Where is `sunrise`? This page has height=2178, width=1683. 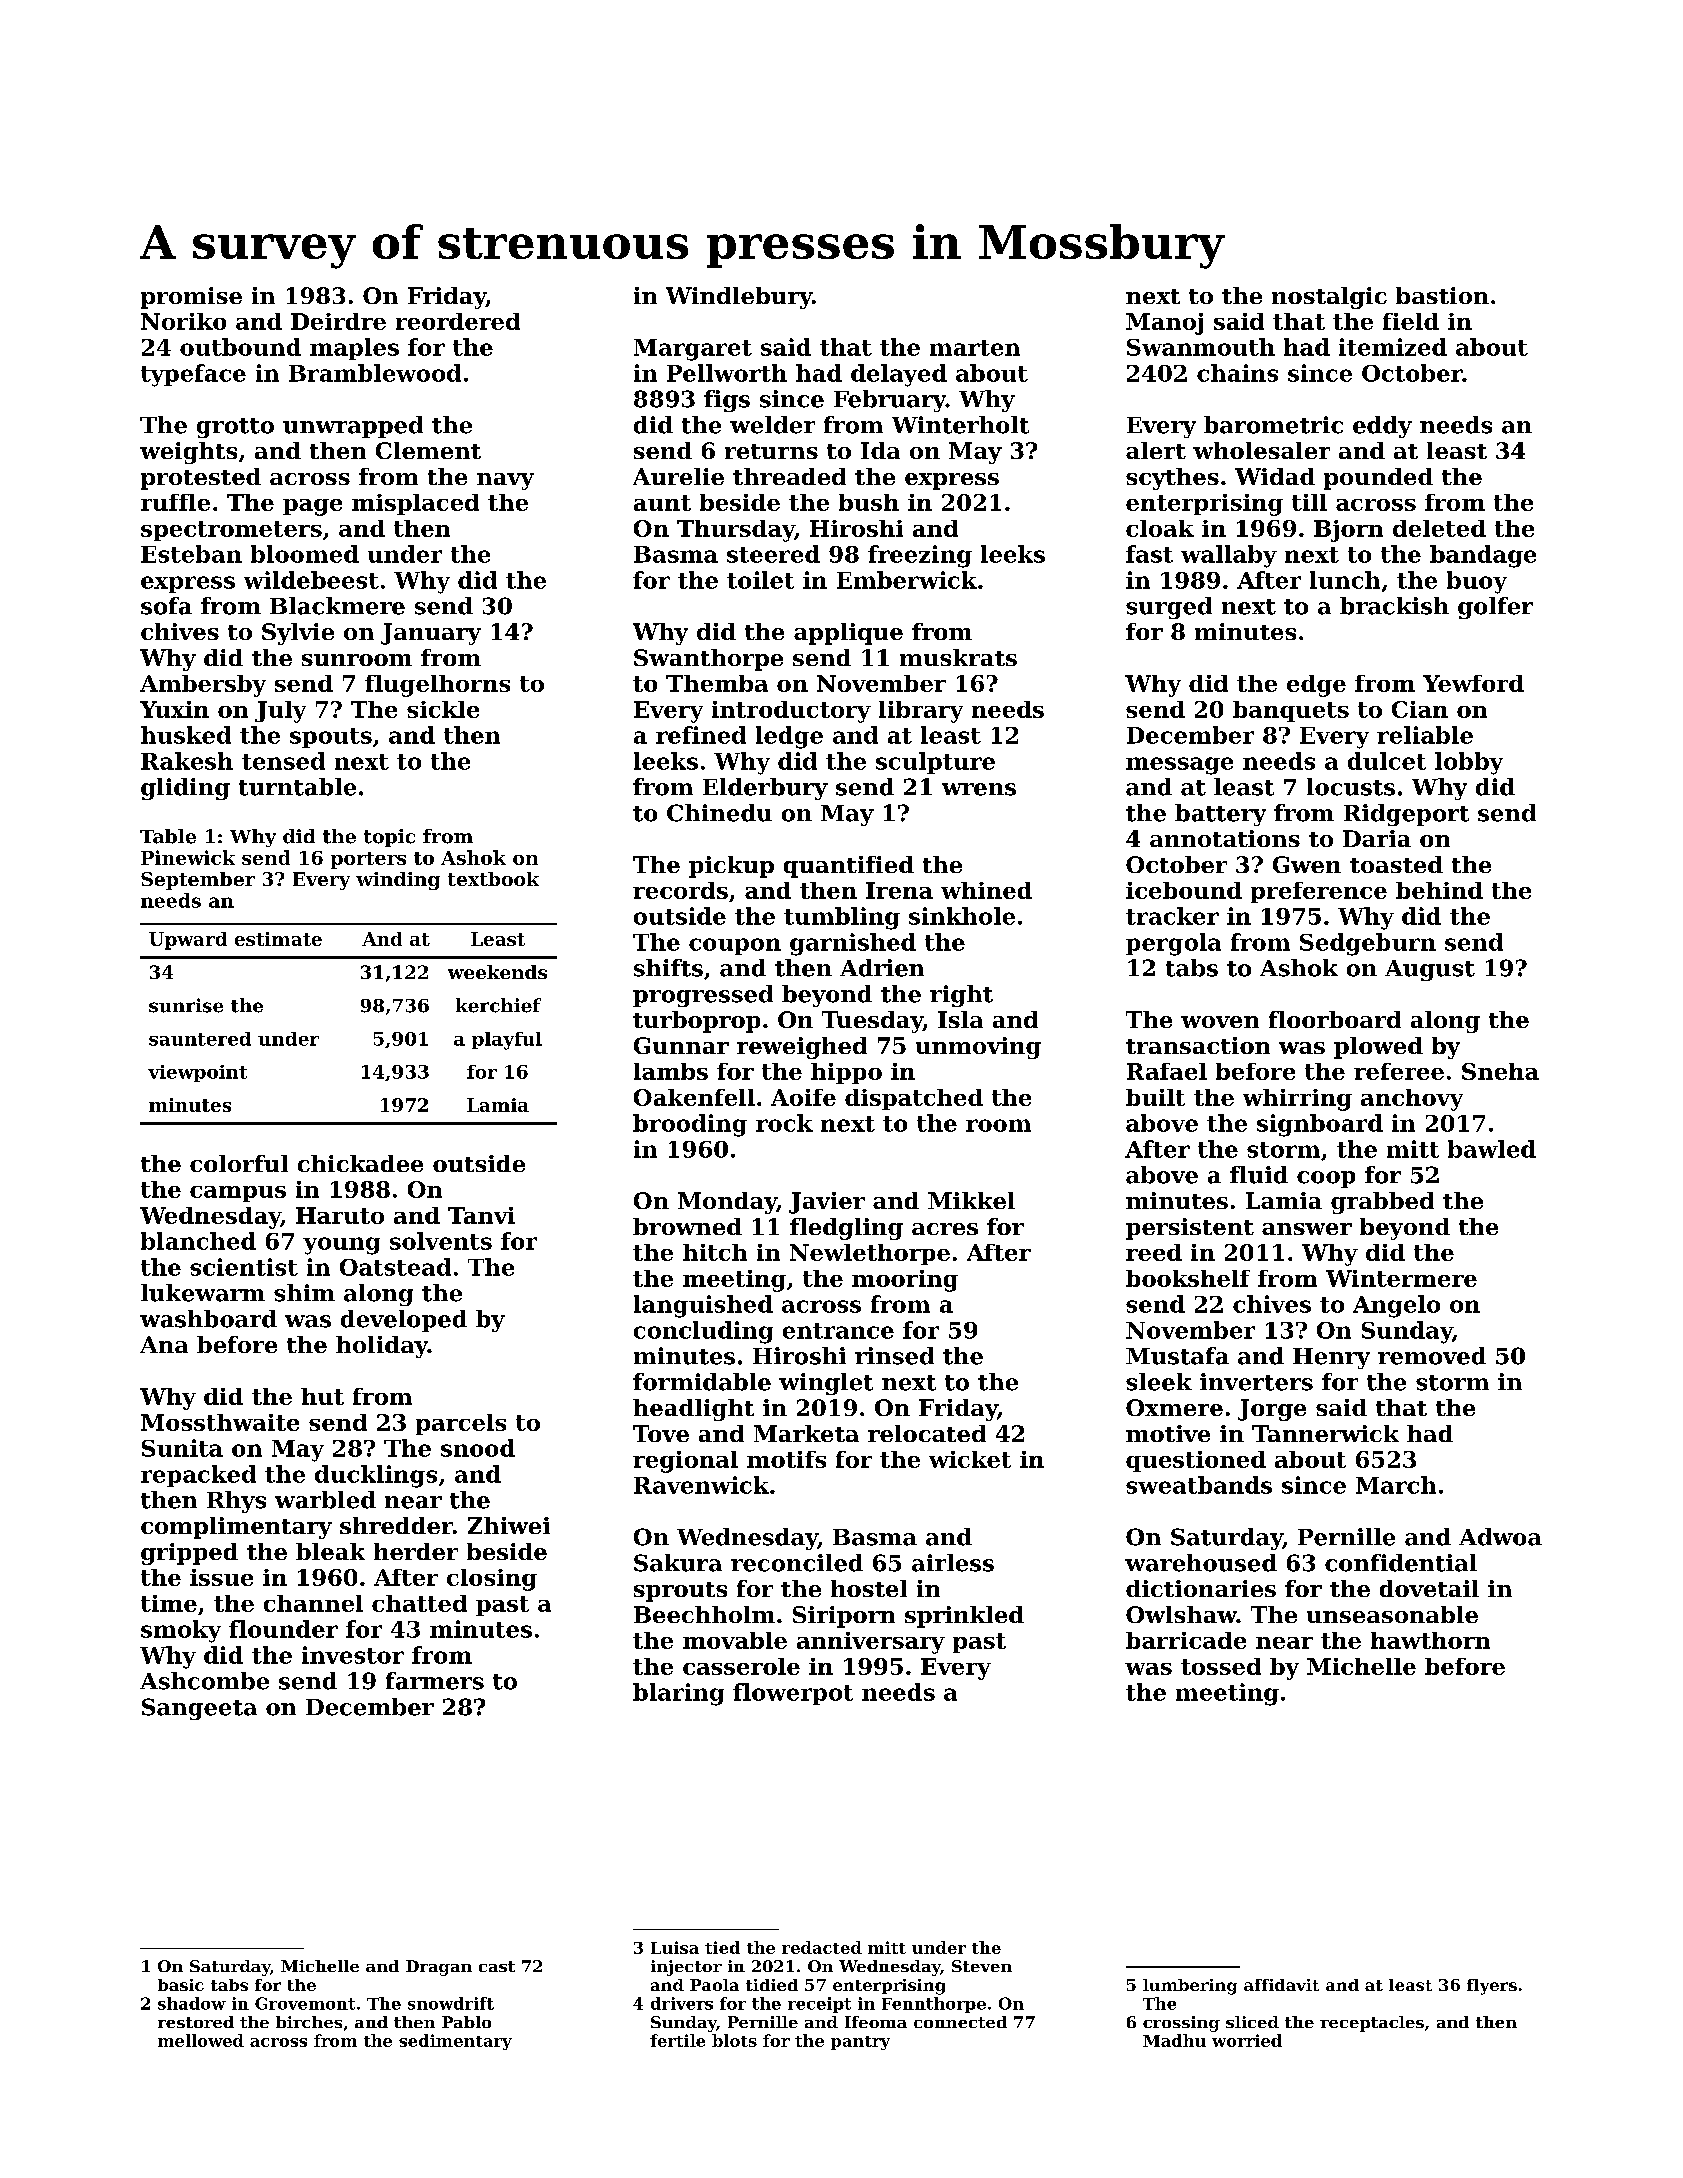 sunrise is located at coordinates (186, 1005).
